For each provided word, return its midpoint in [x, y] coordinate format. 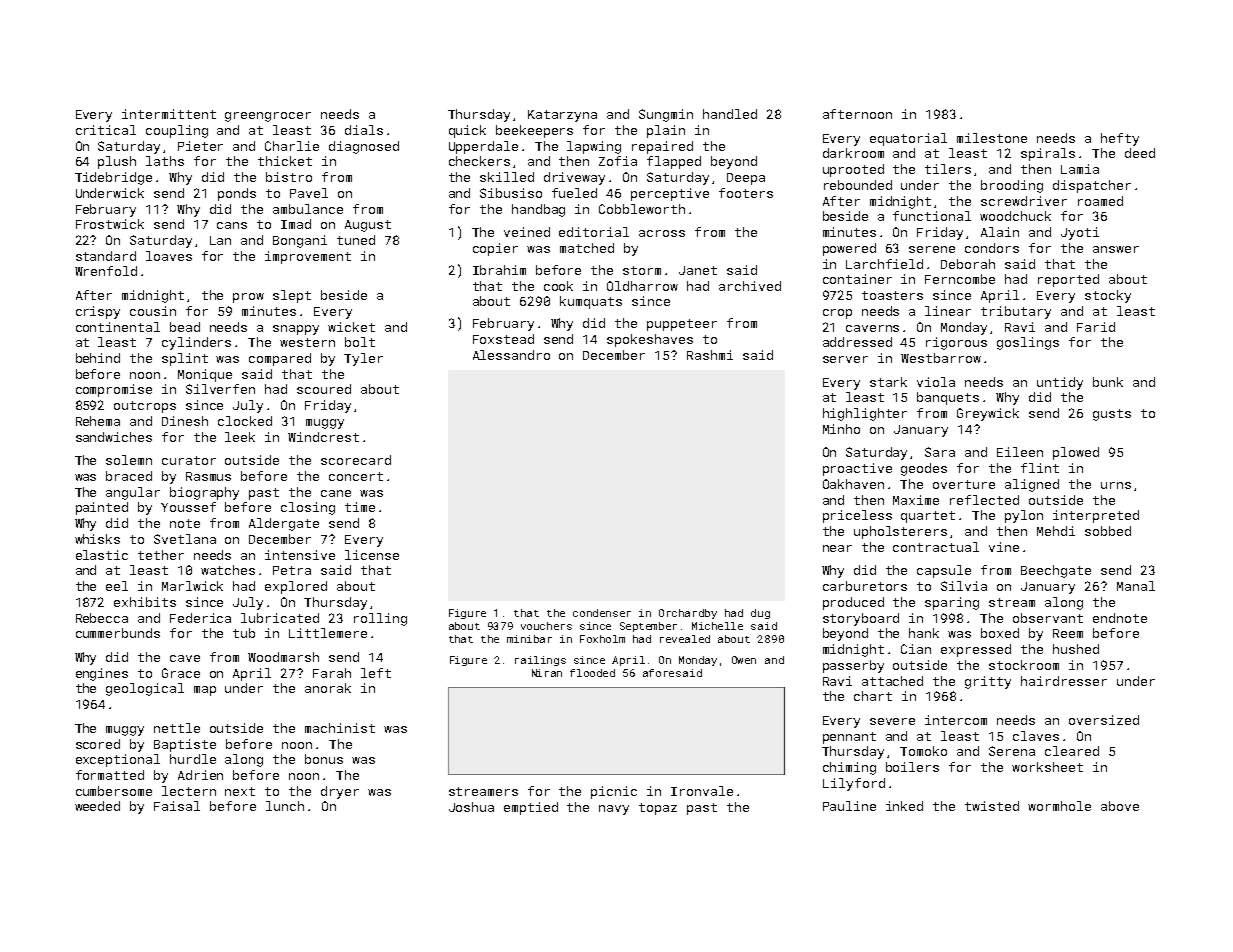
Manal [1136, 586]
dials [364, 130]
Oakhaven [853, 484]
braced [129, 476]
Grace [181, 673]
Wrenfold [106, 271]
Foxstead [503, 339]
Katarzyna [562, 116]
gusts [1112, 415]
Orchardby [688, 614]
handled [730, 114]
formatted [110, 775]
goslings [1028, 343]
